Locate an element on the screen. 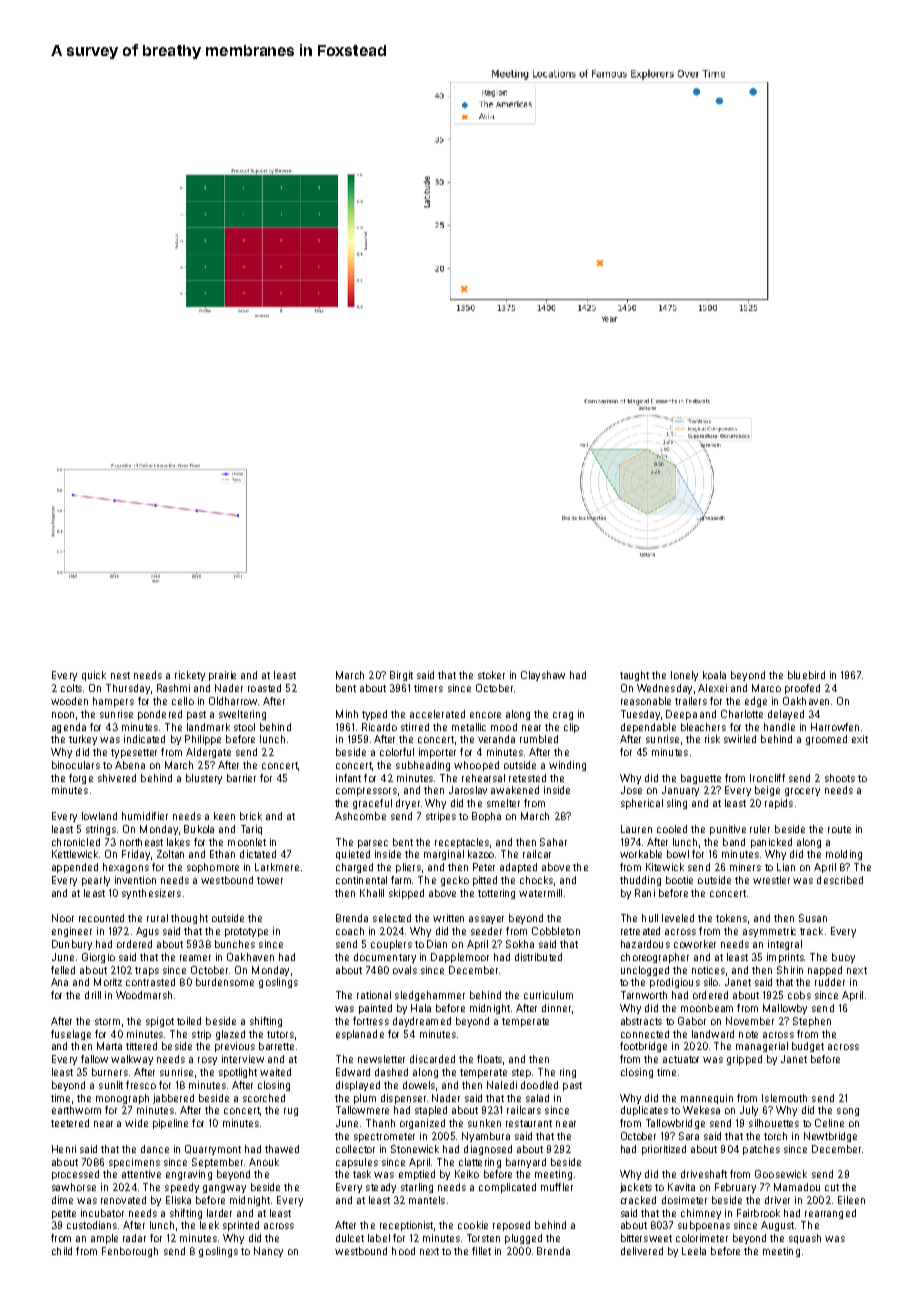 The width and height of the screenshot is (924, 1308). dinner is located at coordinates (556, 1008).
